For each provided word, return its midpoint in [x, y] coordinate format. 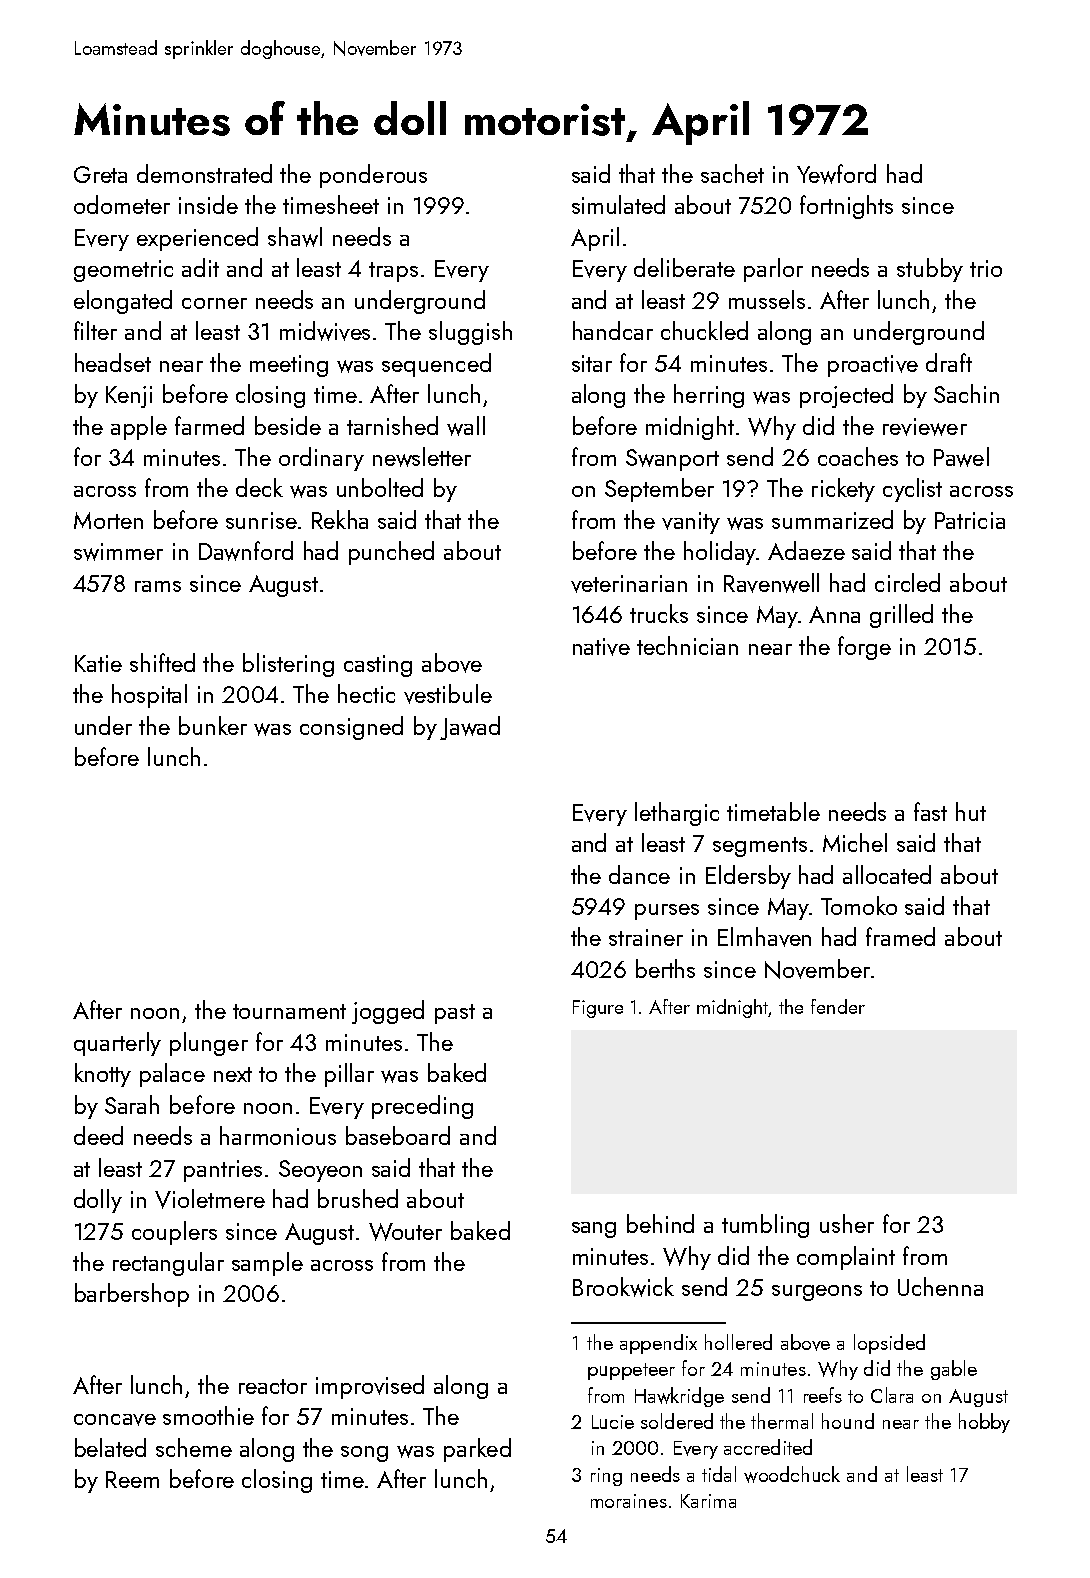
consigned [351, 728]
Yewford [836, 174]
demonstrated [204, 173]
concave [115, 1420]
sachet [732, 173]
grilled [901, 616]
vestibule [448, 694]
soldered [677, 1421]
